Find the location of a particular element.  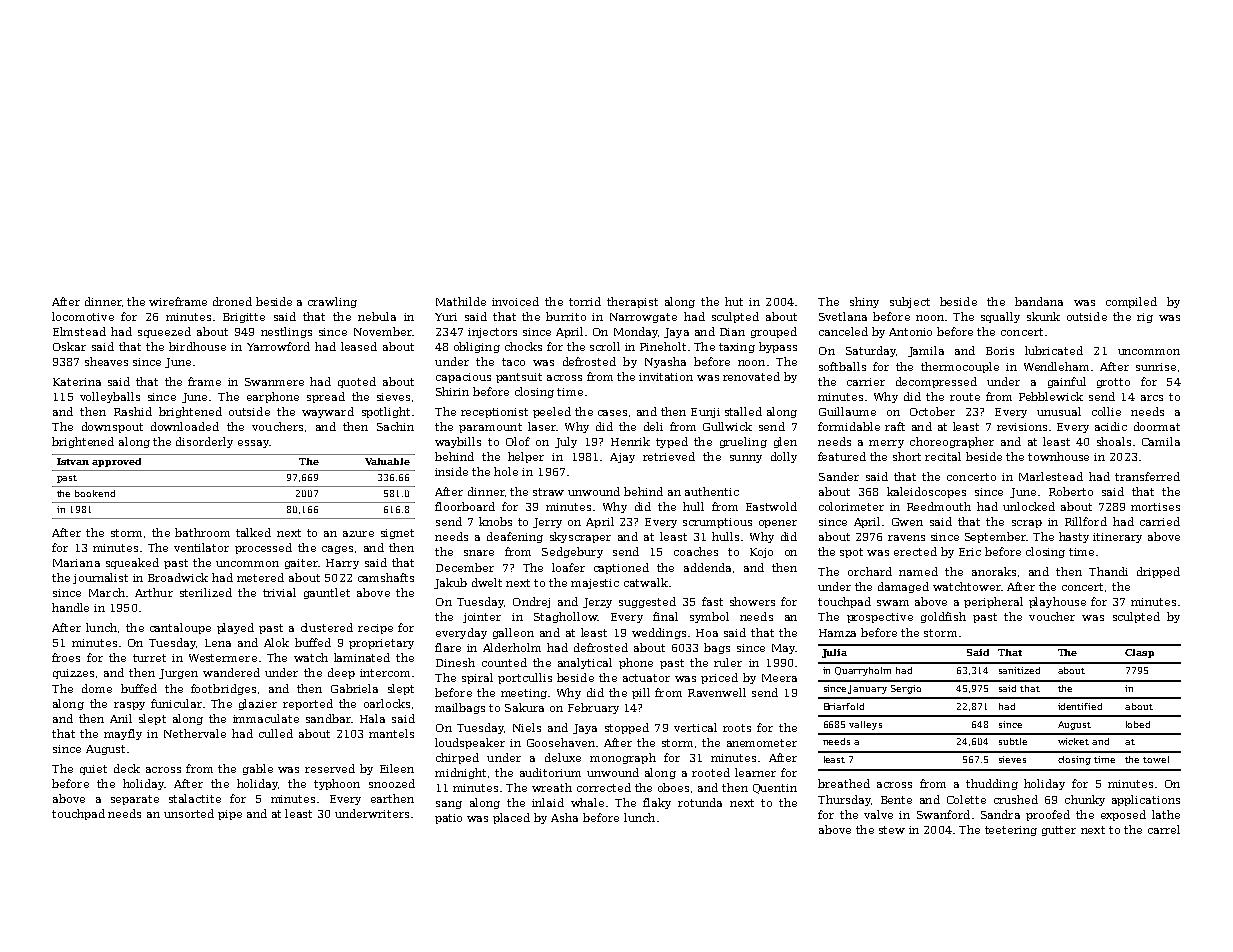

Staghollow is located at coordinates (565, 617).
